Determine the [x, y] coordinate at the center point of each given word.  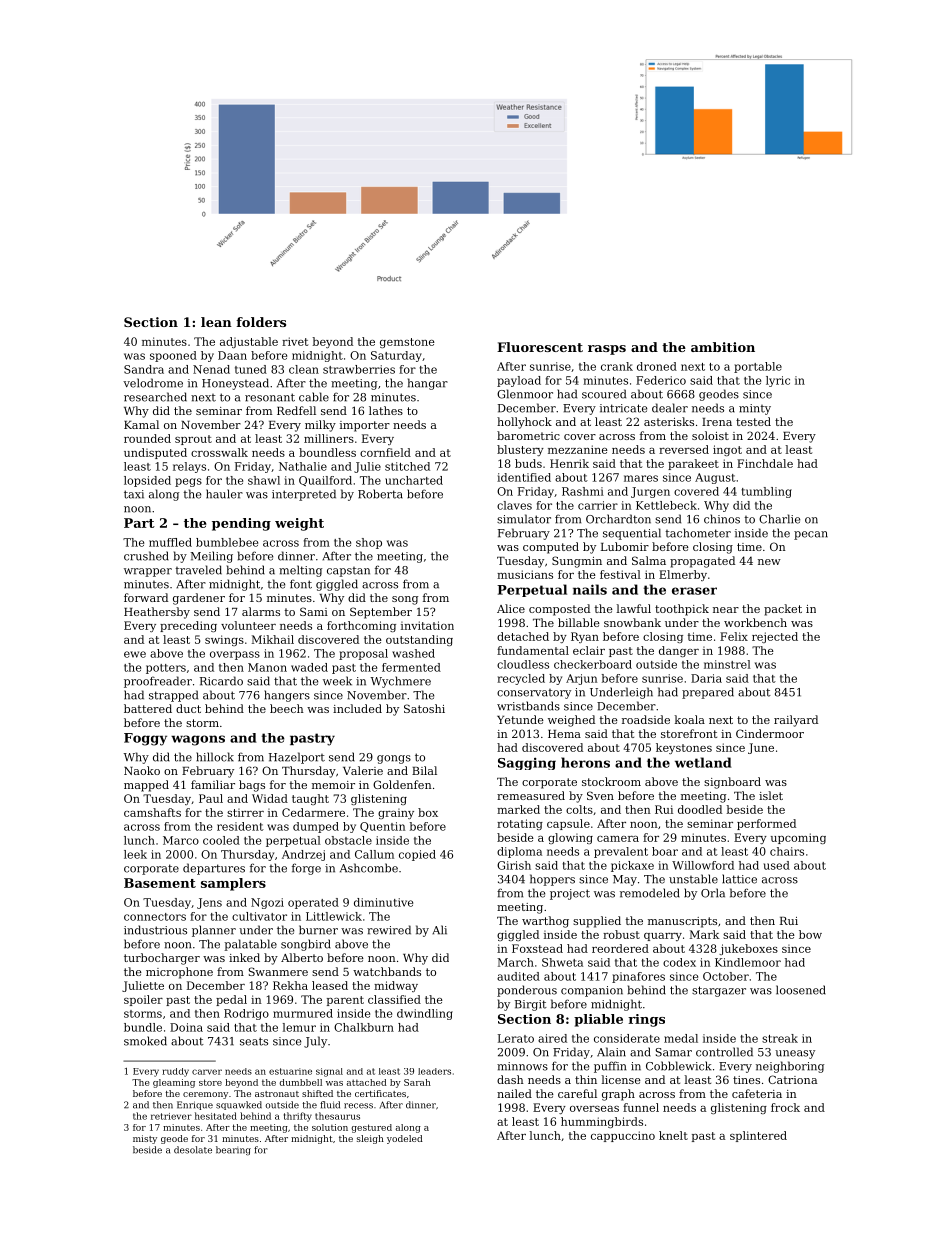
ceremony [205, 1095]
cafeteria [757, 1093]
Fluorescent [540, 347]
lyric [778, 381]
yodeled [405, 1139]
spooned [173, 356]
